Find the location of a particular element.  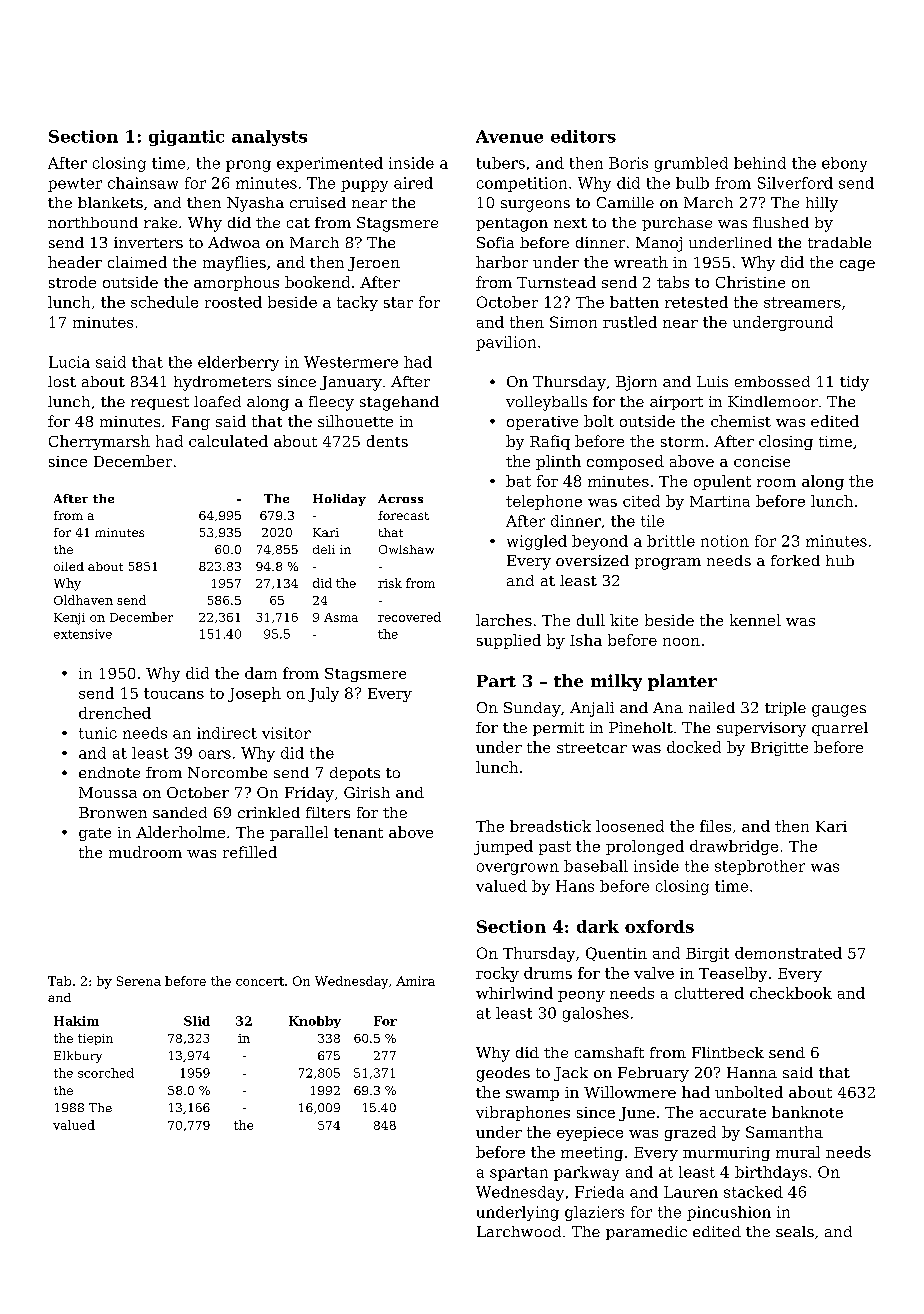

analysts is located at coordinates (269, 138).
